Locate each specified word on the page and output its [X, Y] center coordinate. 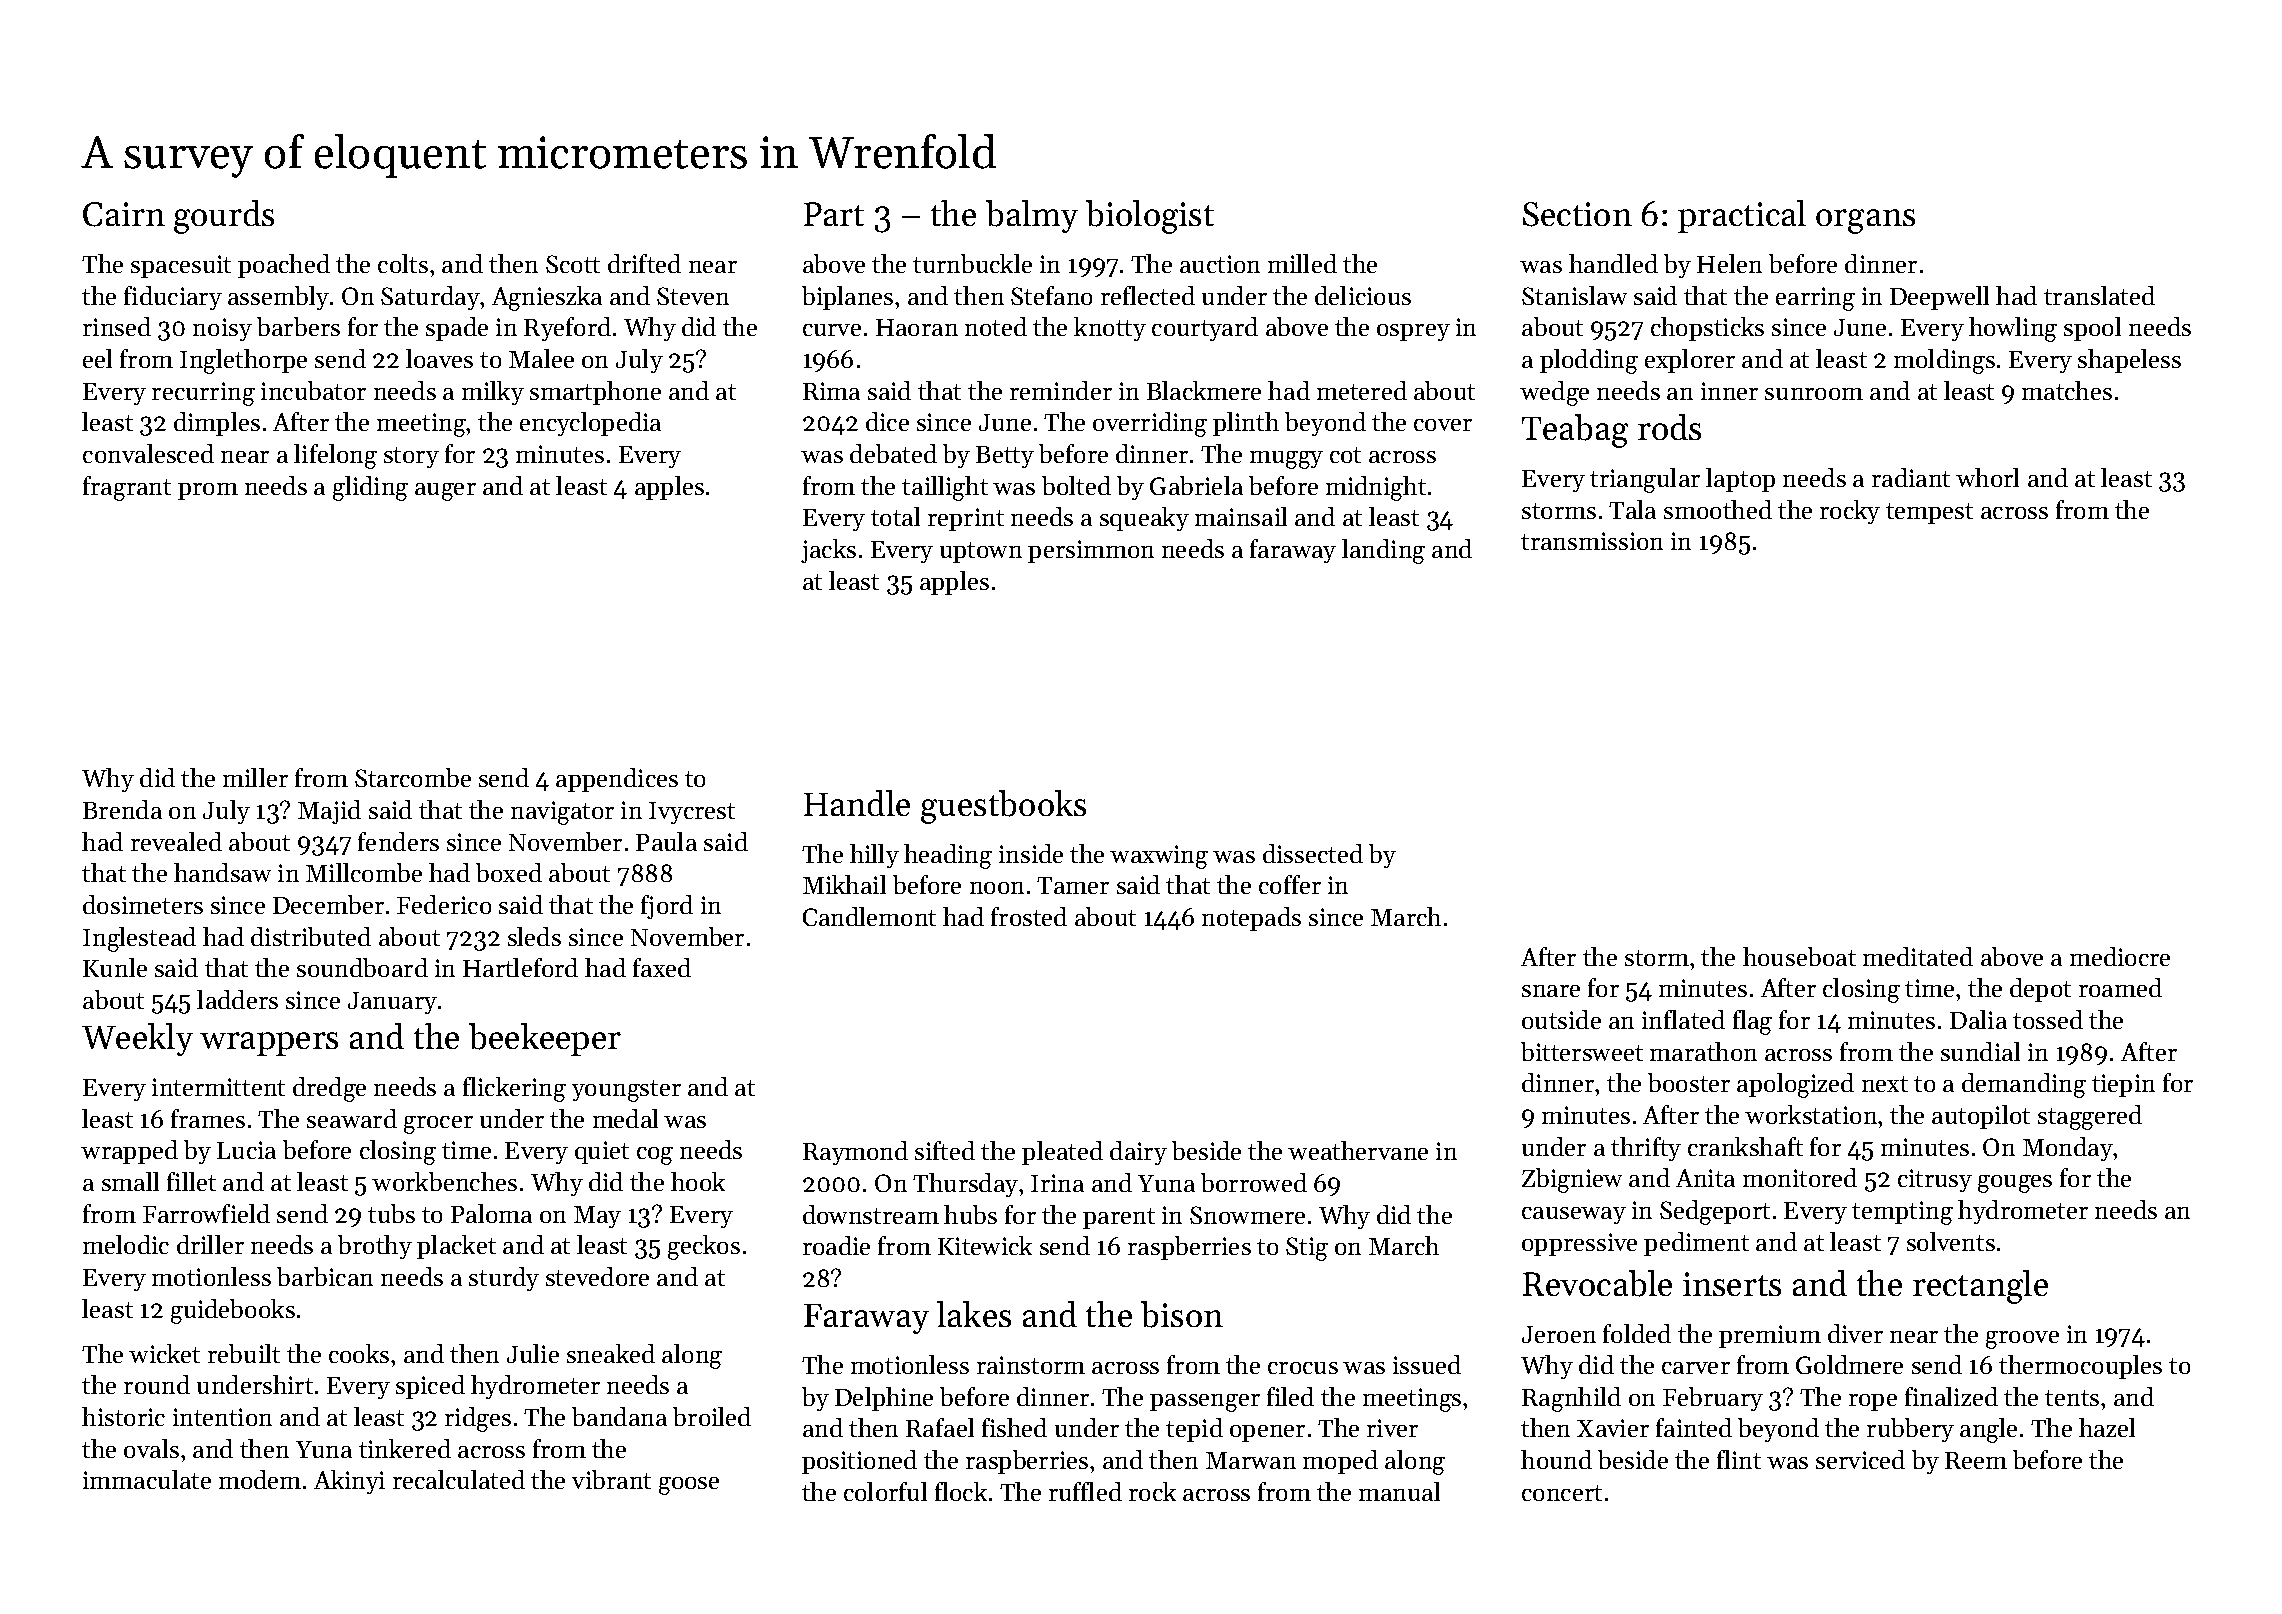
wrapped [129, 1152]
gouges [2015, 1184]
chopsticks [1707, 329]
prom [208, 491]
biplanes [847, 298]
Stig [1307, 1249]
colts [403, 263]
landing [1383, 551]
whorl [1987, 477]
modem [260, 1479]
